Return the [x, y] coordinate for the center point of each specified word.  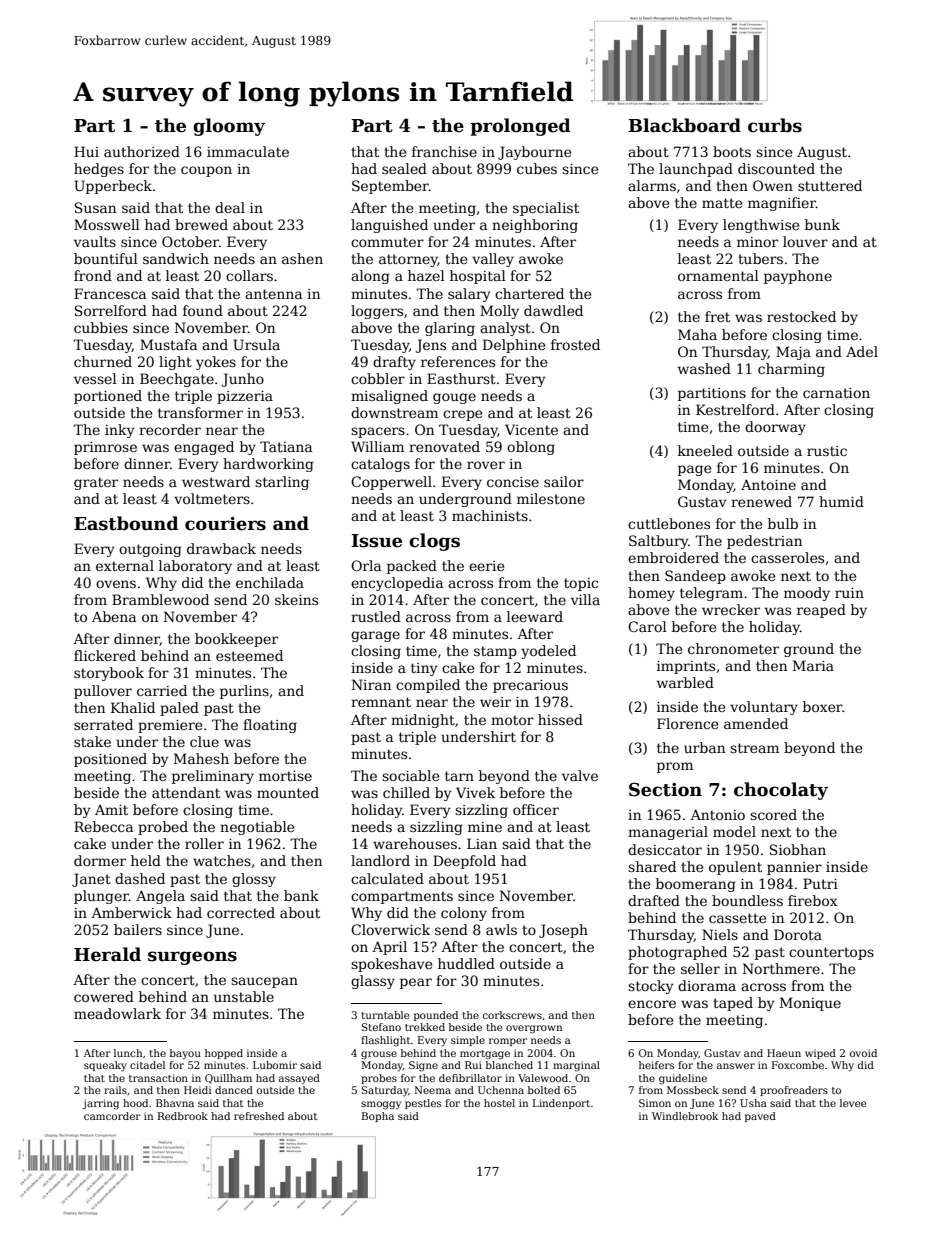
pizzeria [245, 397]
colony [464, 914]
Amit [111, 810]
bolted [544, 1090]
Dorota [798, 934]
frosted [575, 344]
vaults [95, 241]
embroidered [673, 557]
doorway [775, 428]
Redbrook [183, 1116]
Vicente [531, 429]
